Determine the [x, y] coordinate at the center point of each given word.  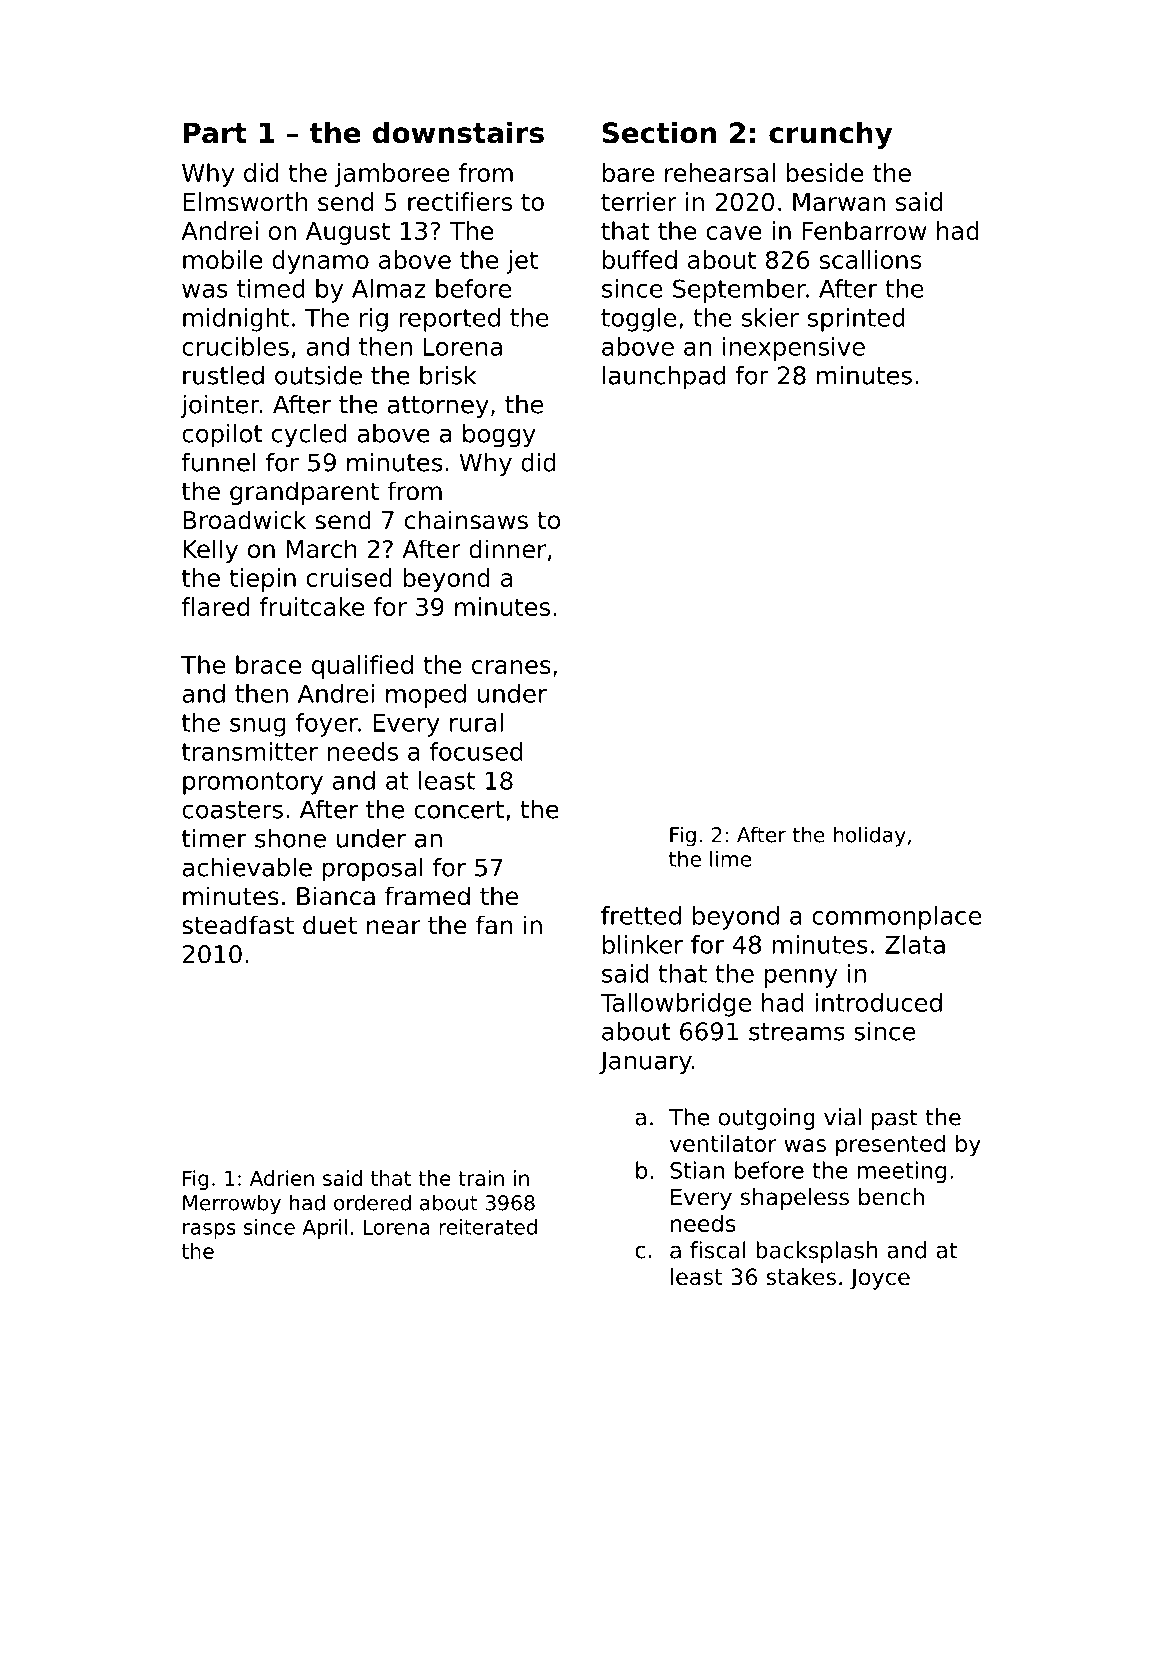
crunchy [830, 135]
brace [269, 664]
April [324, 1229]
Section [659, 133]
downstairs [458, 133]
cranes [511, 667]
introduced [879, 1002]
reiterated [488, 1227]
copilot [222, 436]
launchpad [664, 378]
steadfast [238, 925]
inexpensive [794, 349]
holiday [870, 836]
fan [494, 925]
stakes [801, 1277]
